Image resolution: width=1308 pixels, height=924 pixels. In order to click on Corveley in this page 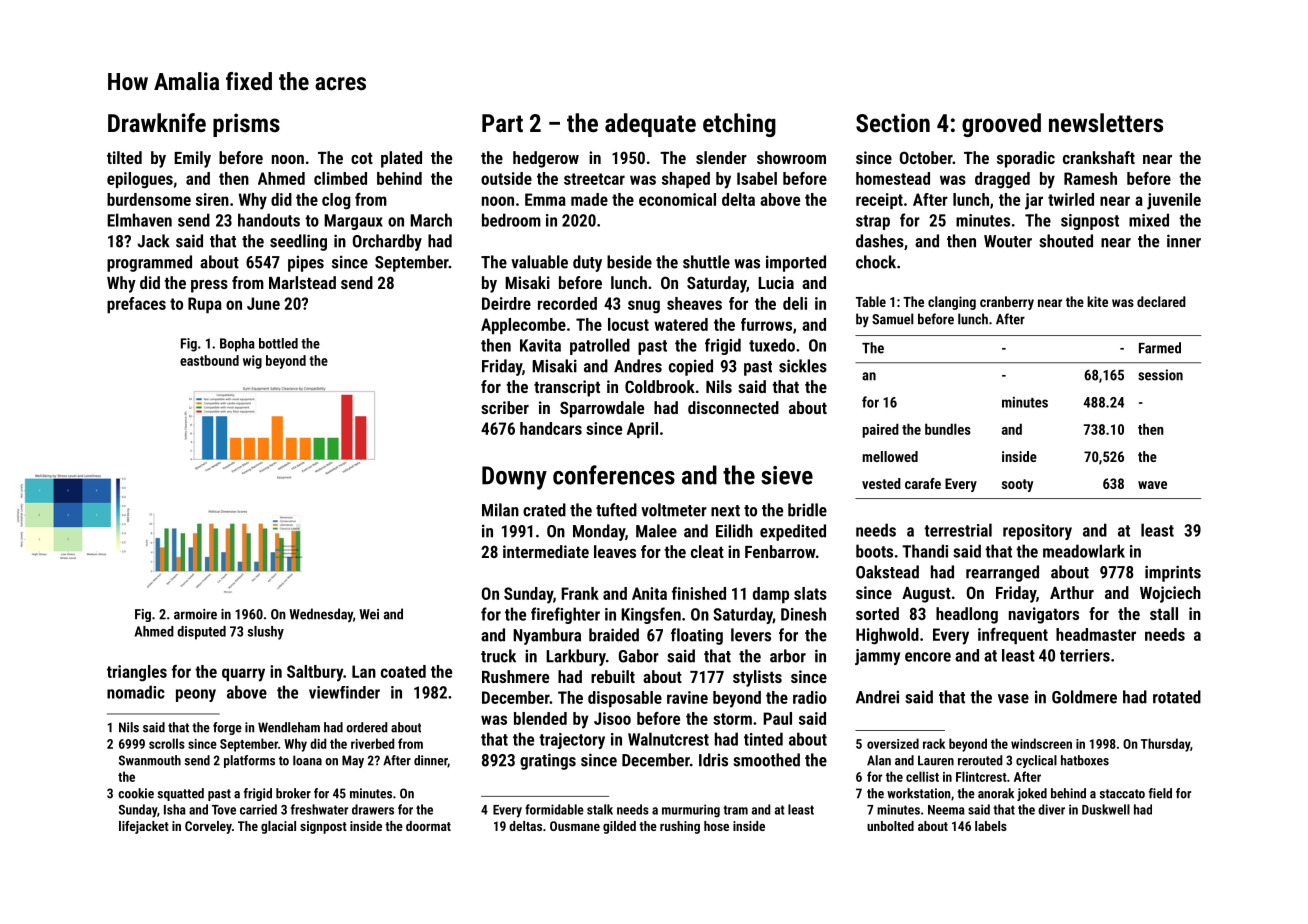, I will do `click(208, 827)`.
